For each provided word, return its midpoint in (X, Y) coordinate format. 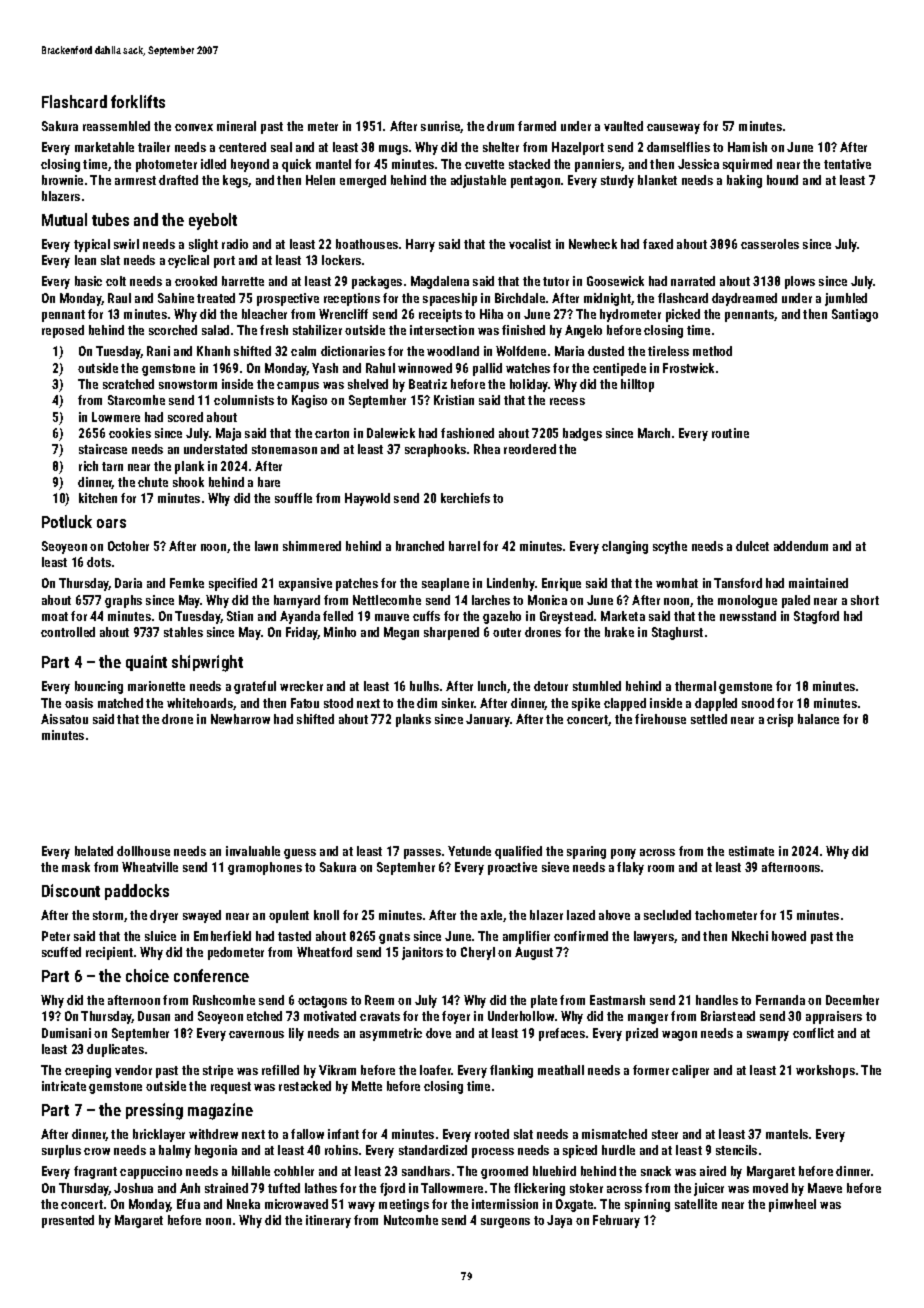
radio (235, 244)
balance (818, 719)
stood (338, 703)
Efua (188, 1204)
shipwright (207, 663)
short (865, 600)
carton (332, 433)
